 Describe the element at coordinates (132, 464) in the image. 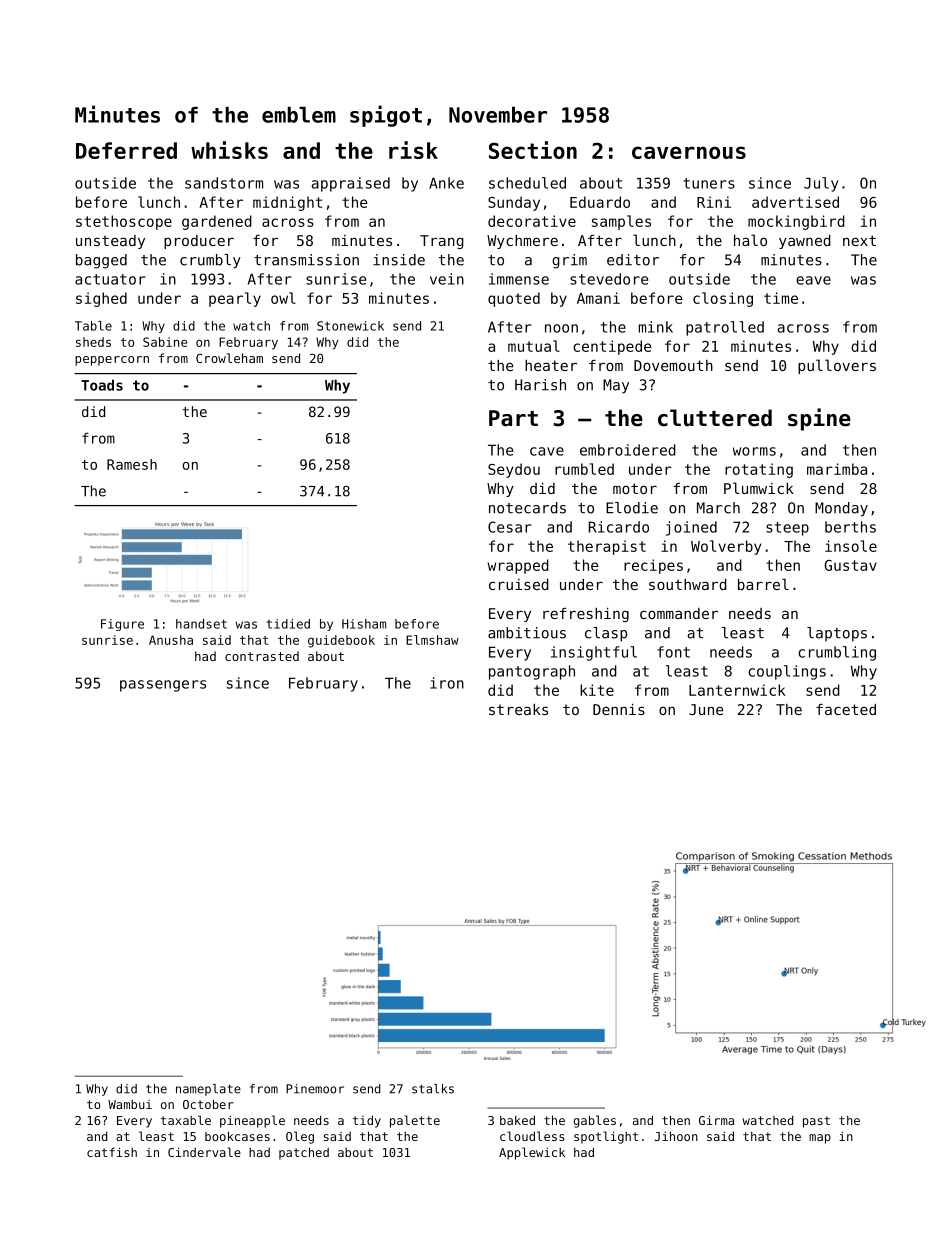

I see `Ramesh` at that location.
